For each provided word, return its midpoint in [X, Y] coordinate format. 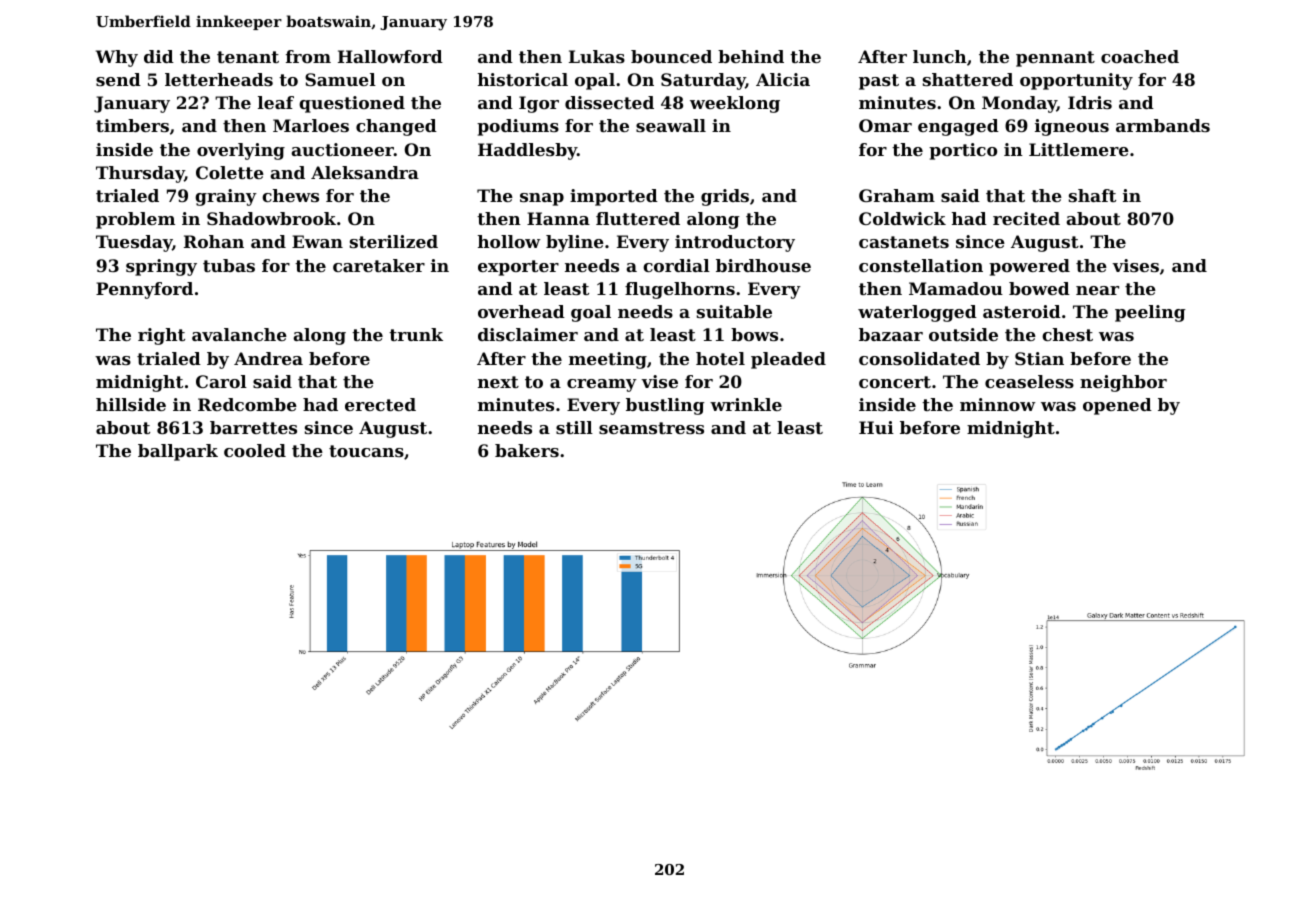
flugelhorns [680, 290]
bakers [527, 450]
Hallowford [390, 56]
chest [1067, 334]
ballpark [178, 452]
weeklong [735, 104]
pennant [1055, 59]
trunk [416, 334]
